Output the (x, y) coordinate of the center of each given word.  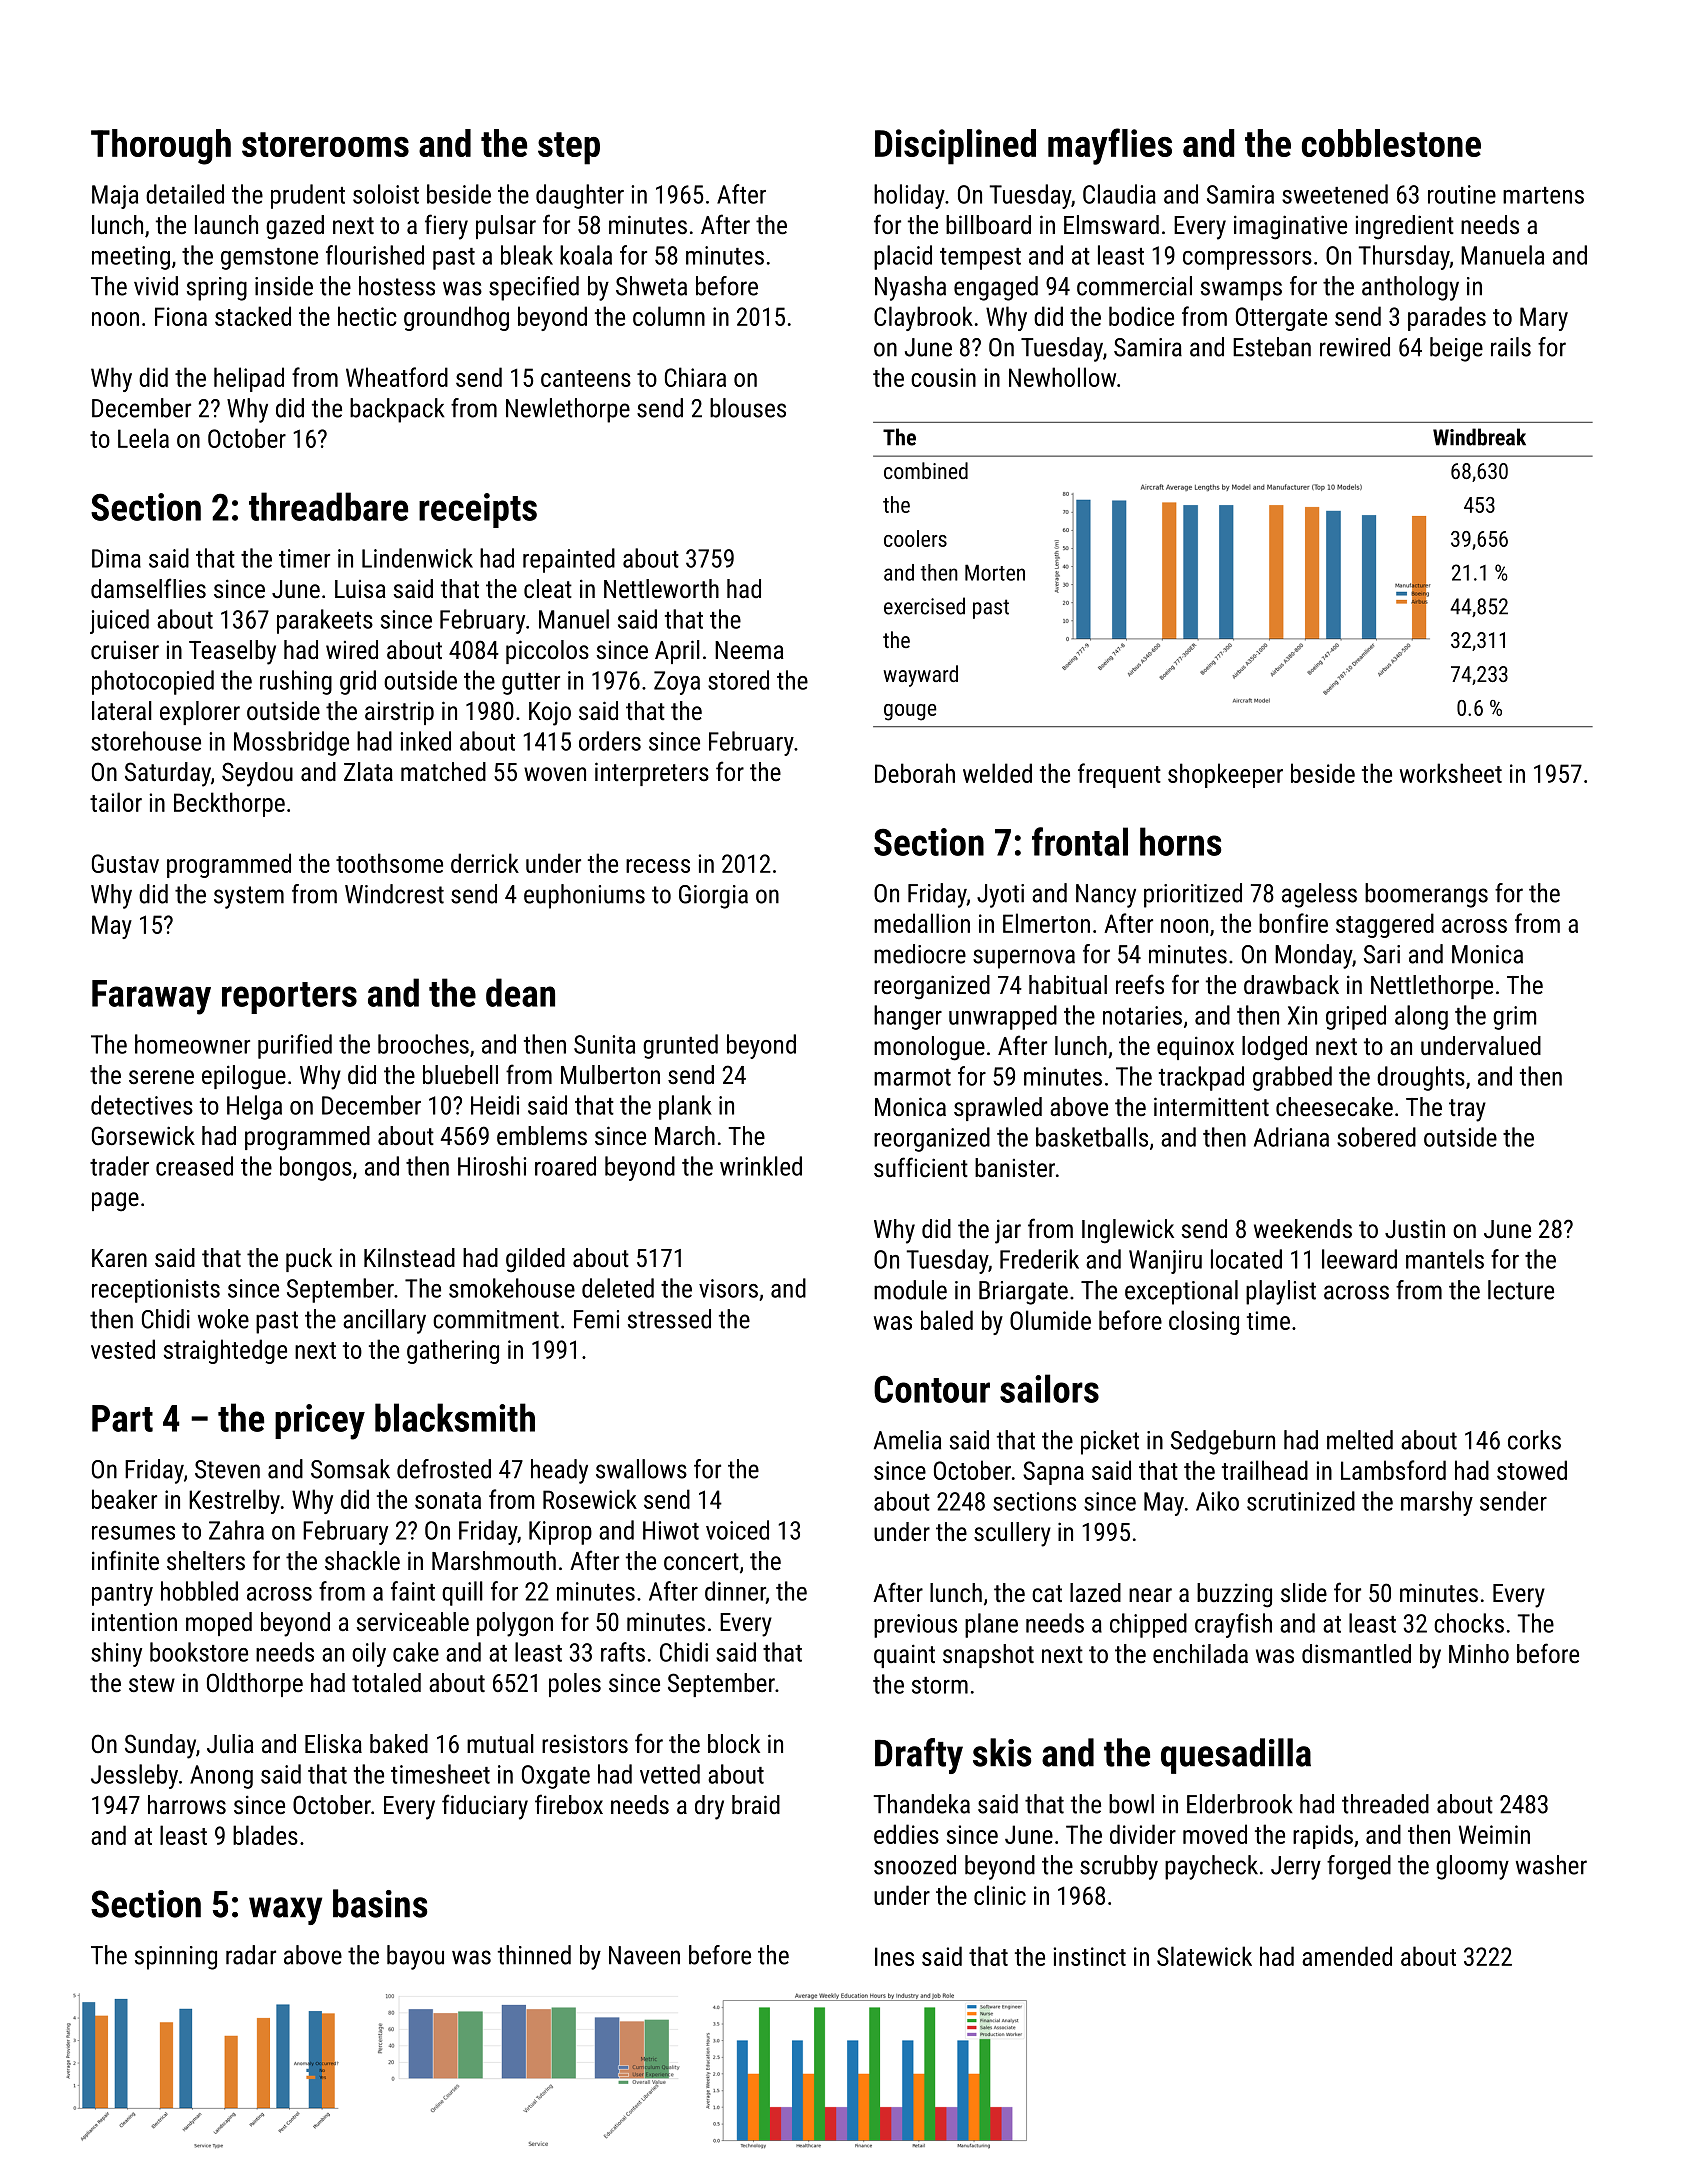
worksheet (1451, 773)
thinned (534, 1955)
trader (119, 1166)
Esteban (1272, 347)
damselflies (148, 588)
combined (926, 470)
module (910, 1290)
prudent (308, 196)
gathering (453, 1351)
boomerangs (1426, 895)
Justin (1415, 1228)
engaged (996, 288)
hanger (908, 1017)
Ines (894, 1956)
